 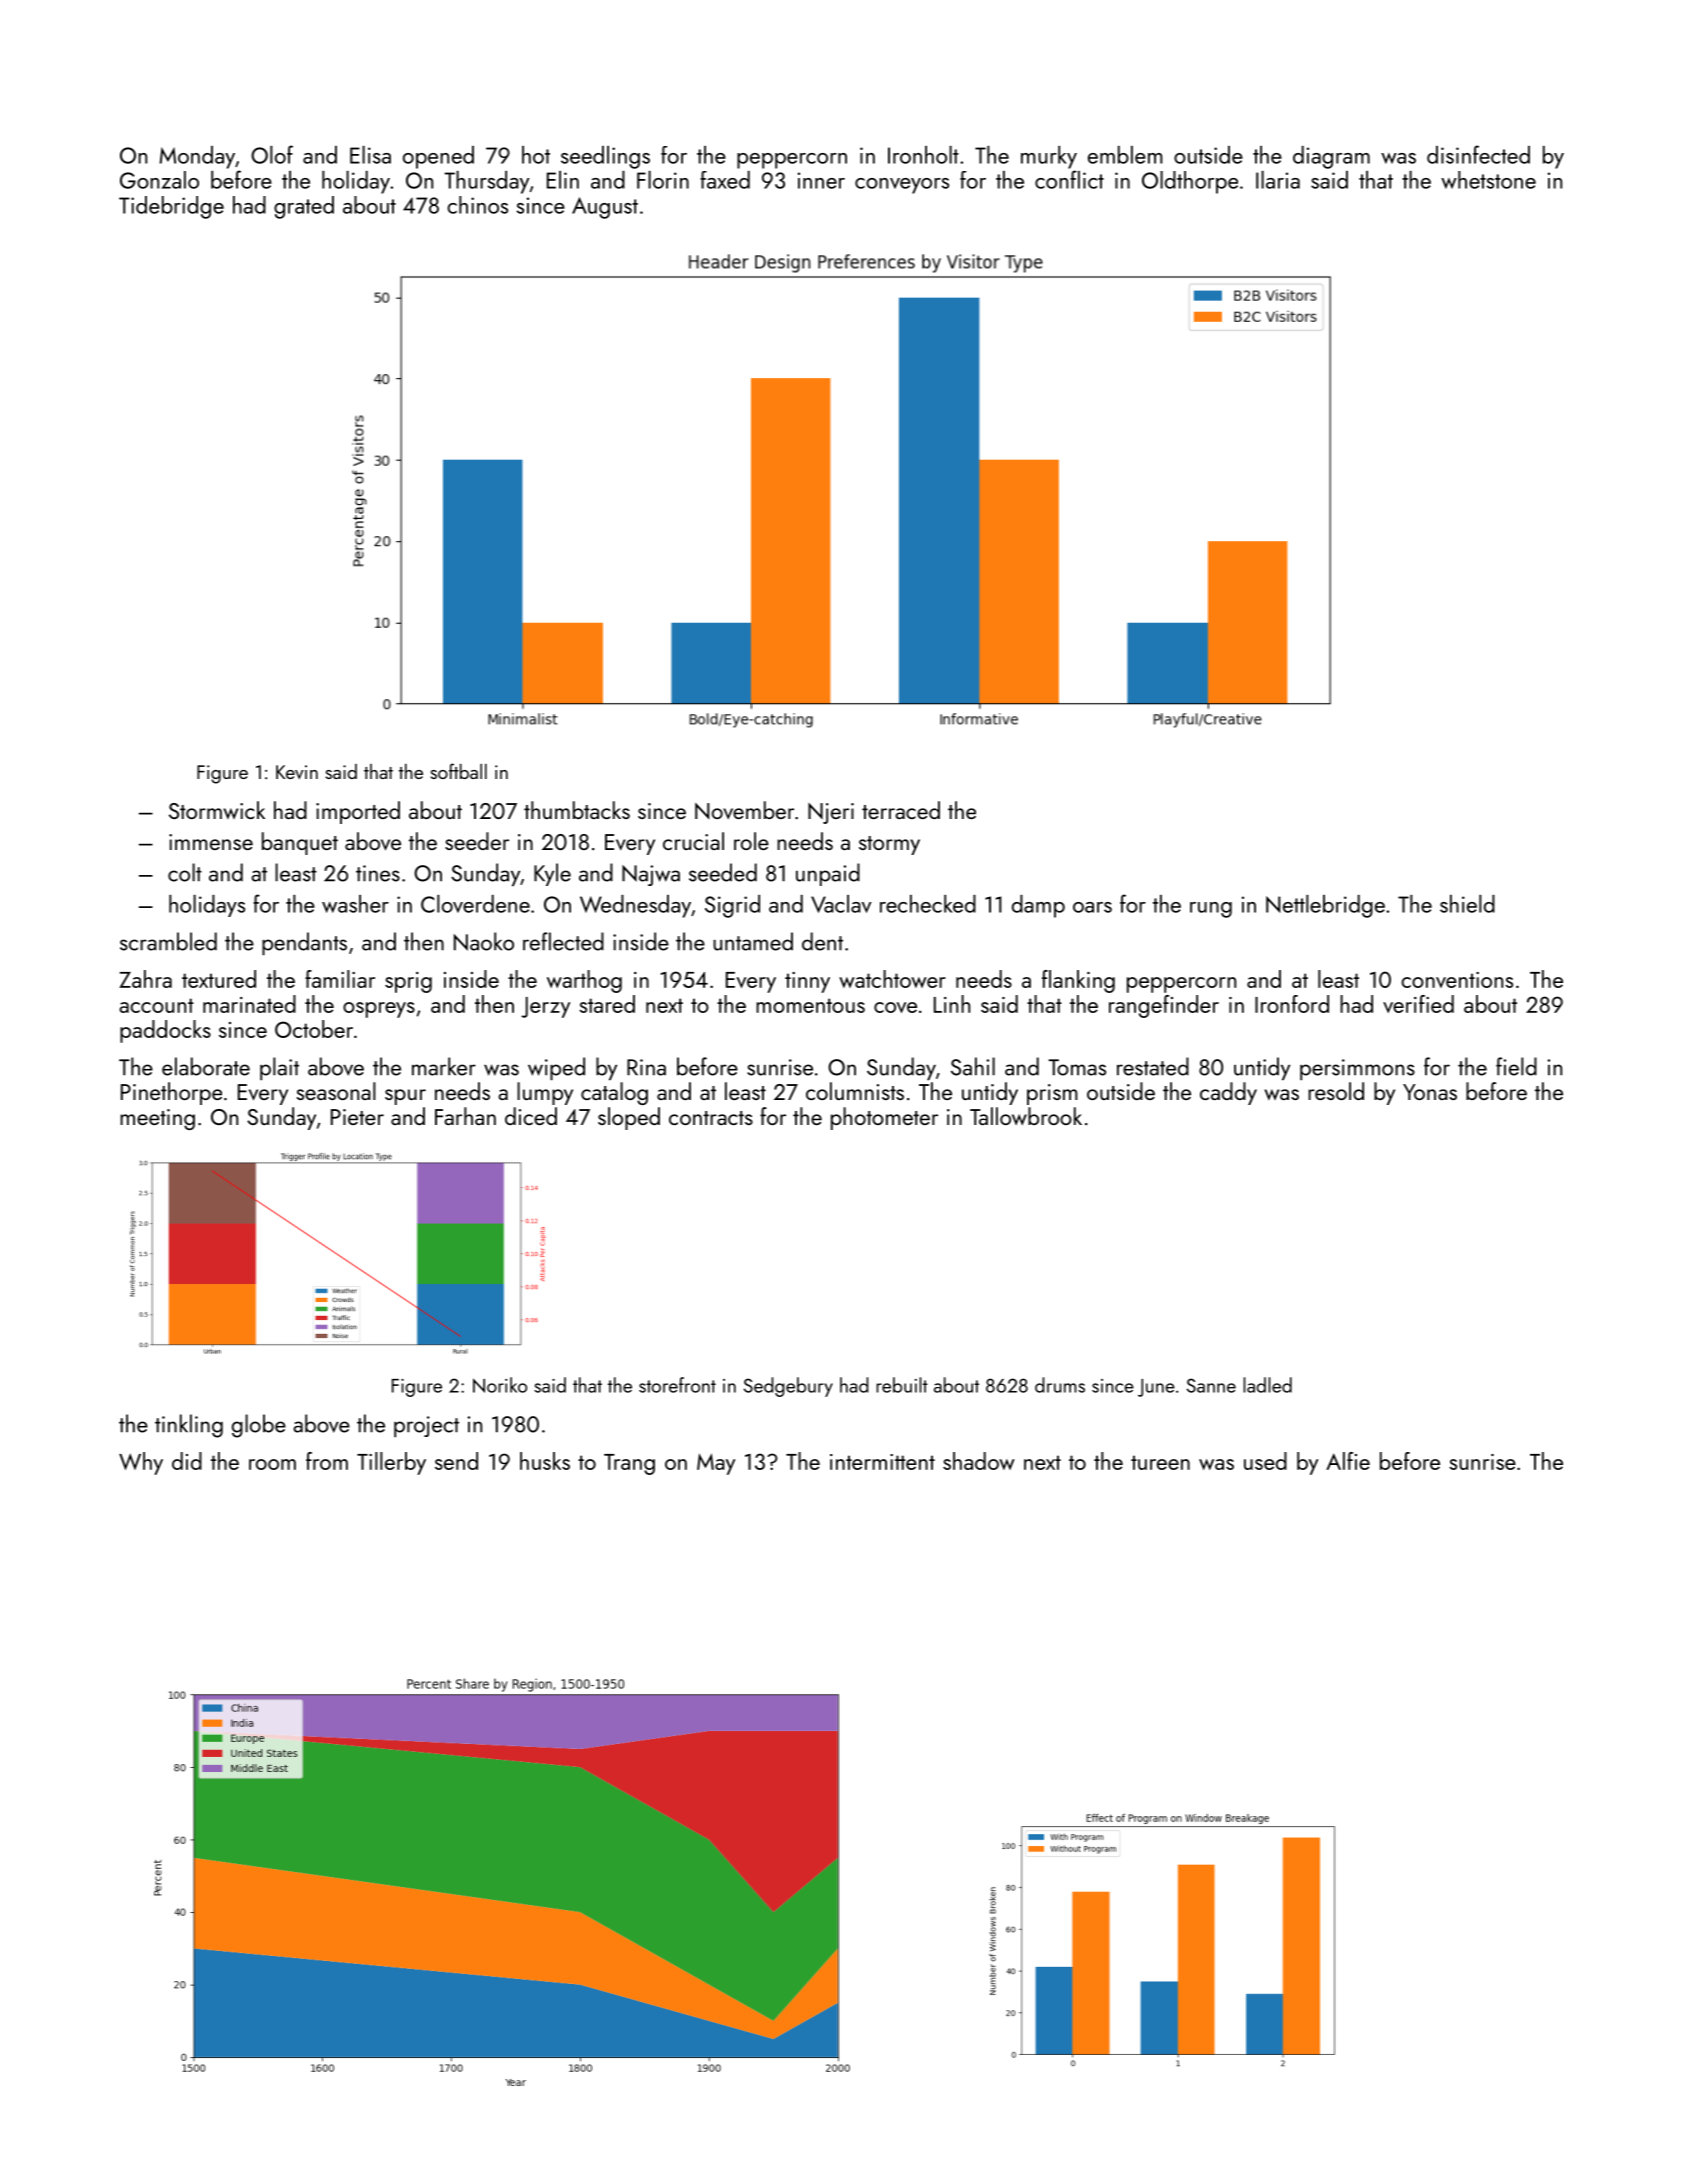 What do you see at coordinates (882, 1462) in the screenshot?
I see `intermittent` at bounding box center [882, 1462].
